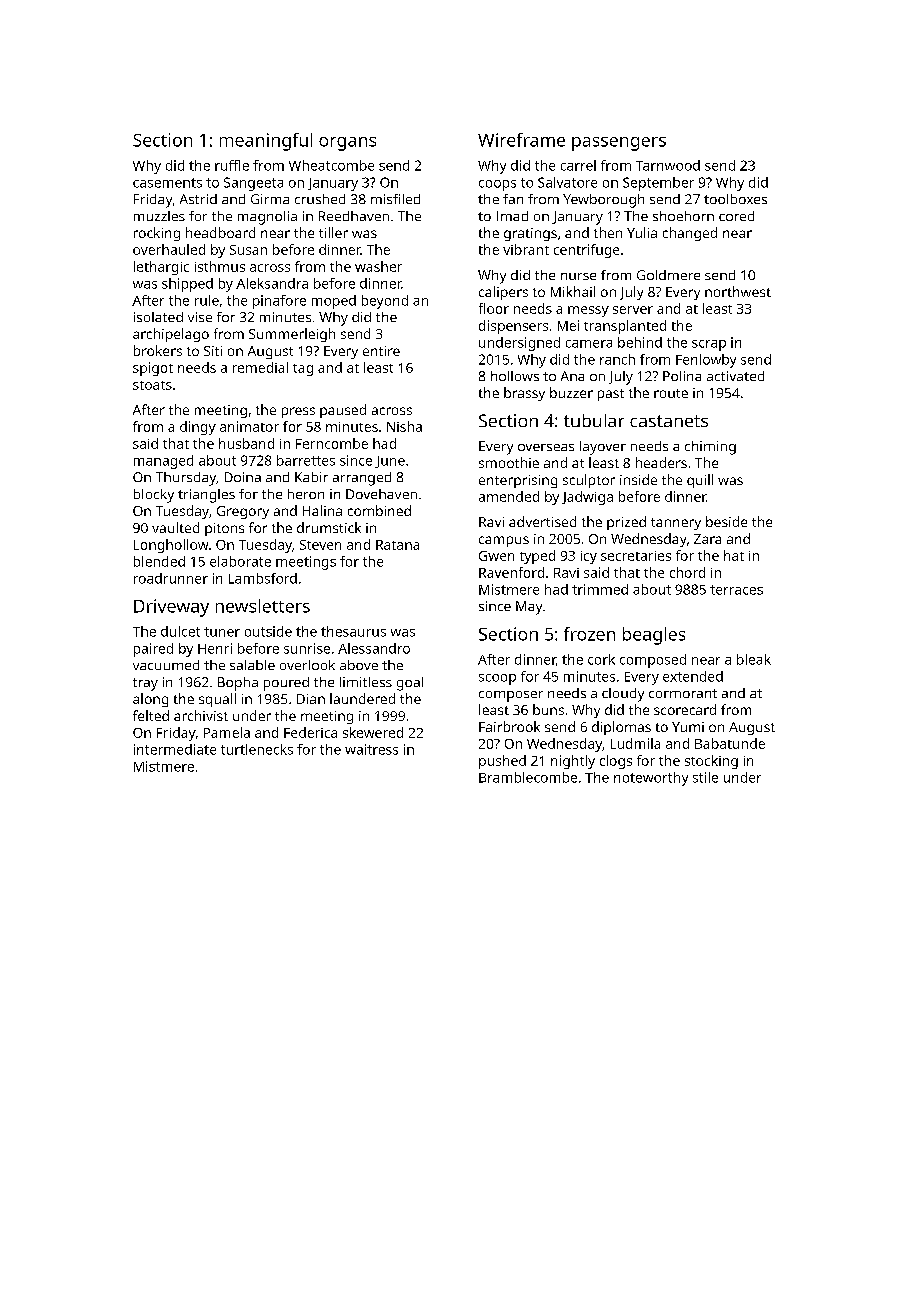 This image has width=908, height=1316. Describe the element at coordinates (347, 144) in the image. I see `organs` at that location.
